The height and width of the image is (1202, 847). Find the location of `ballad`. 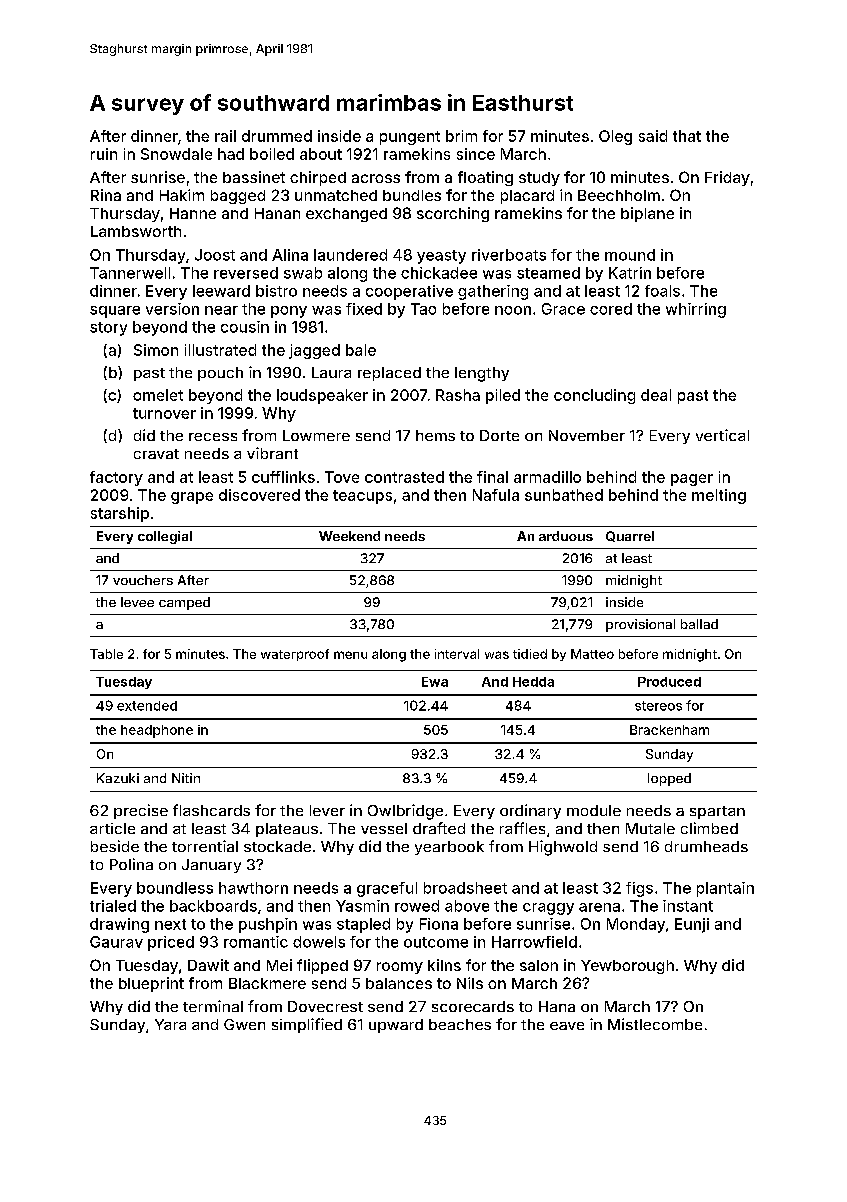

ballad is located at coordinates (699, 624).
